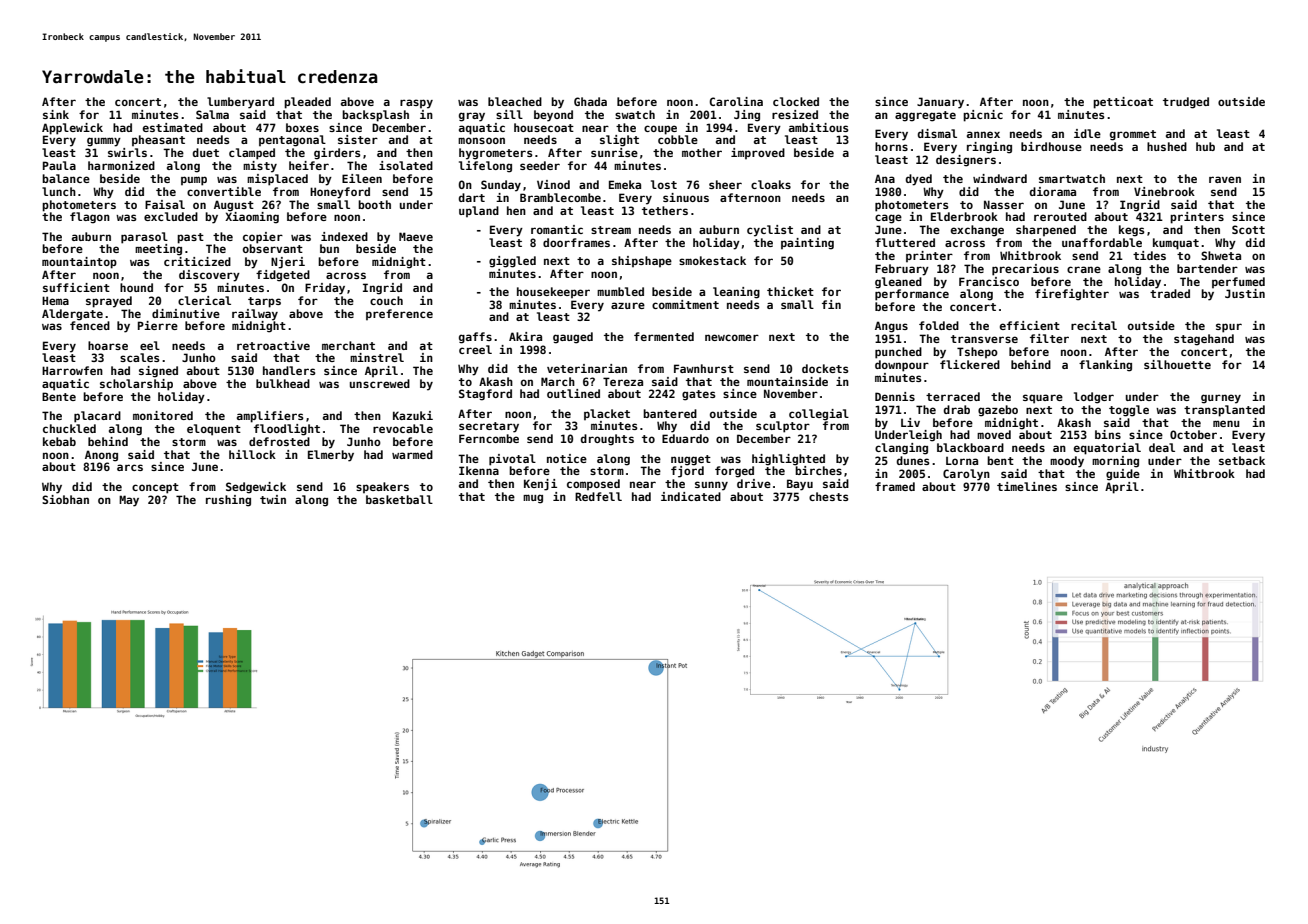 Image resolution: width=1308 pixels, height=924 pixels. Describe the element at coordinates (598, 496) in the screenshot. I see `Redfell` at that location.
